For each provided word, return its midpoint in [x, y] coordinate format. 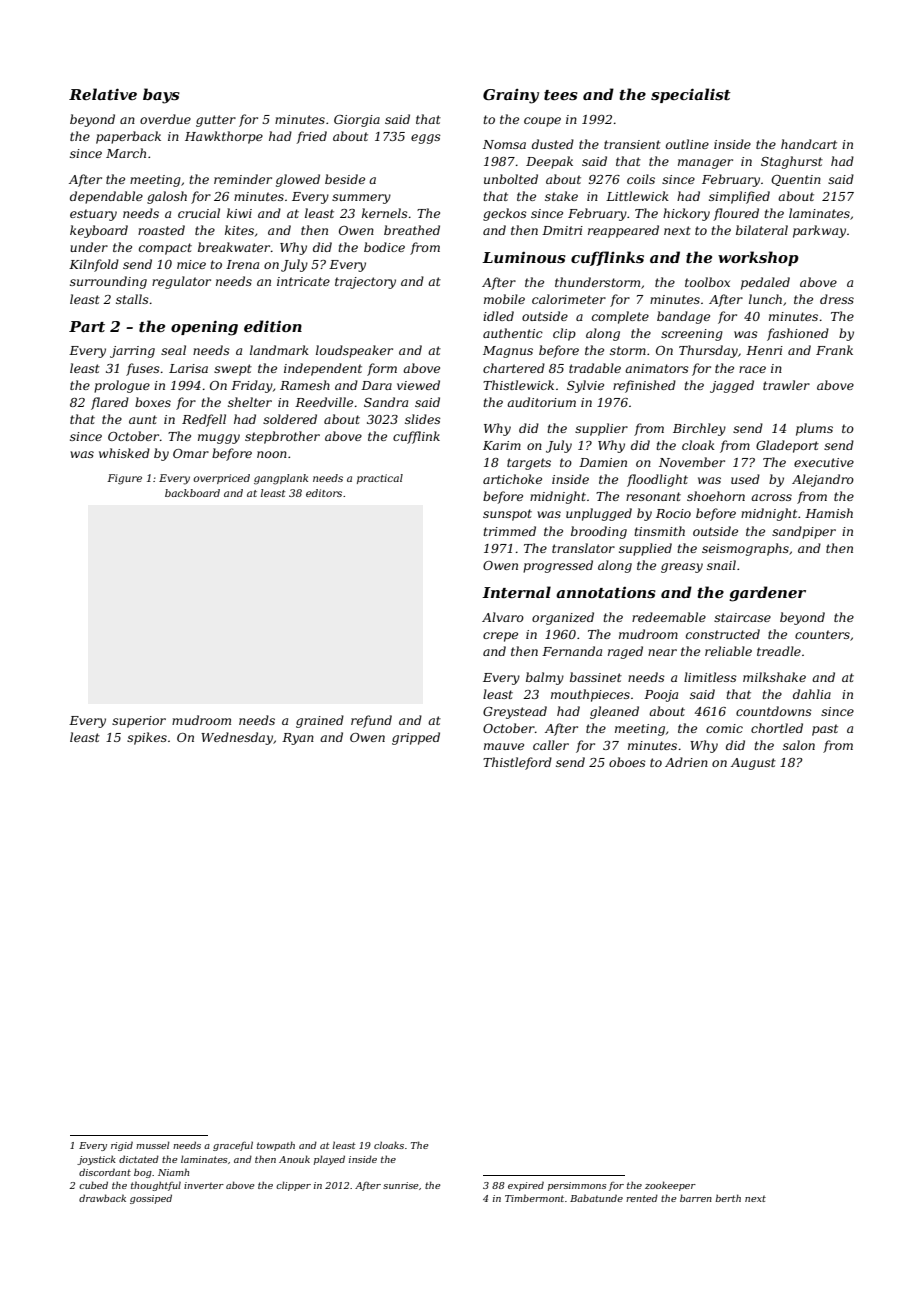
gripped [416, 738]
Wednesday [237, 738]
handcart [809, 144]
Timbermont [534, 1198]
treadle [779, 651]
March [126, 153]
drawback [102, 1198]
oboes [627, 762]
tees [561, 95]
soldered [290, 419]
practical [380, 479]
